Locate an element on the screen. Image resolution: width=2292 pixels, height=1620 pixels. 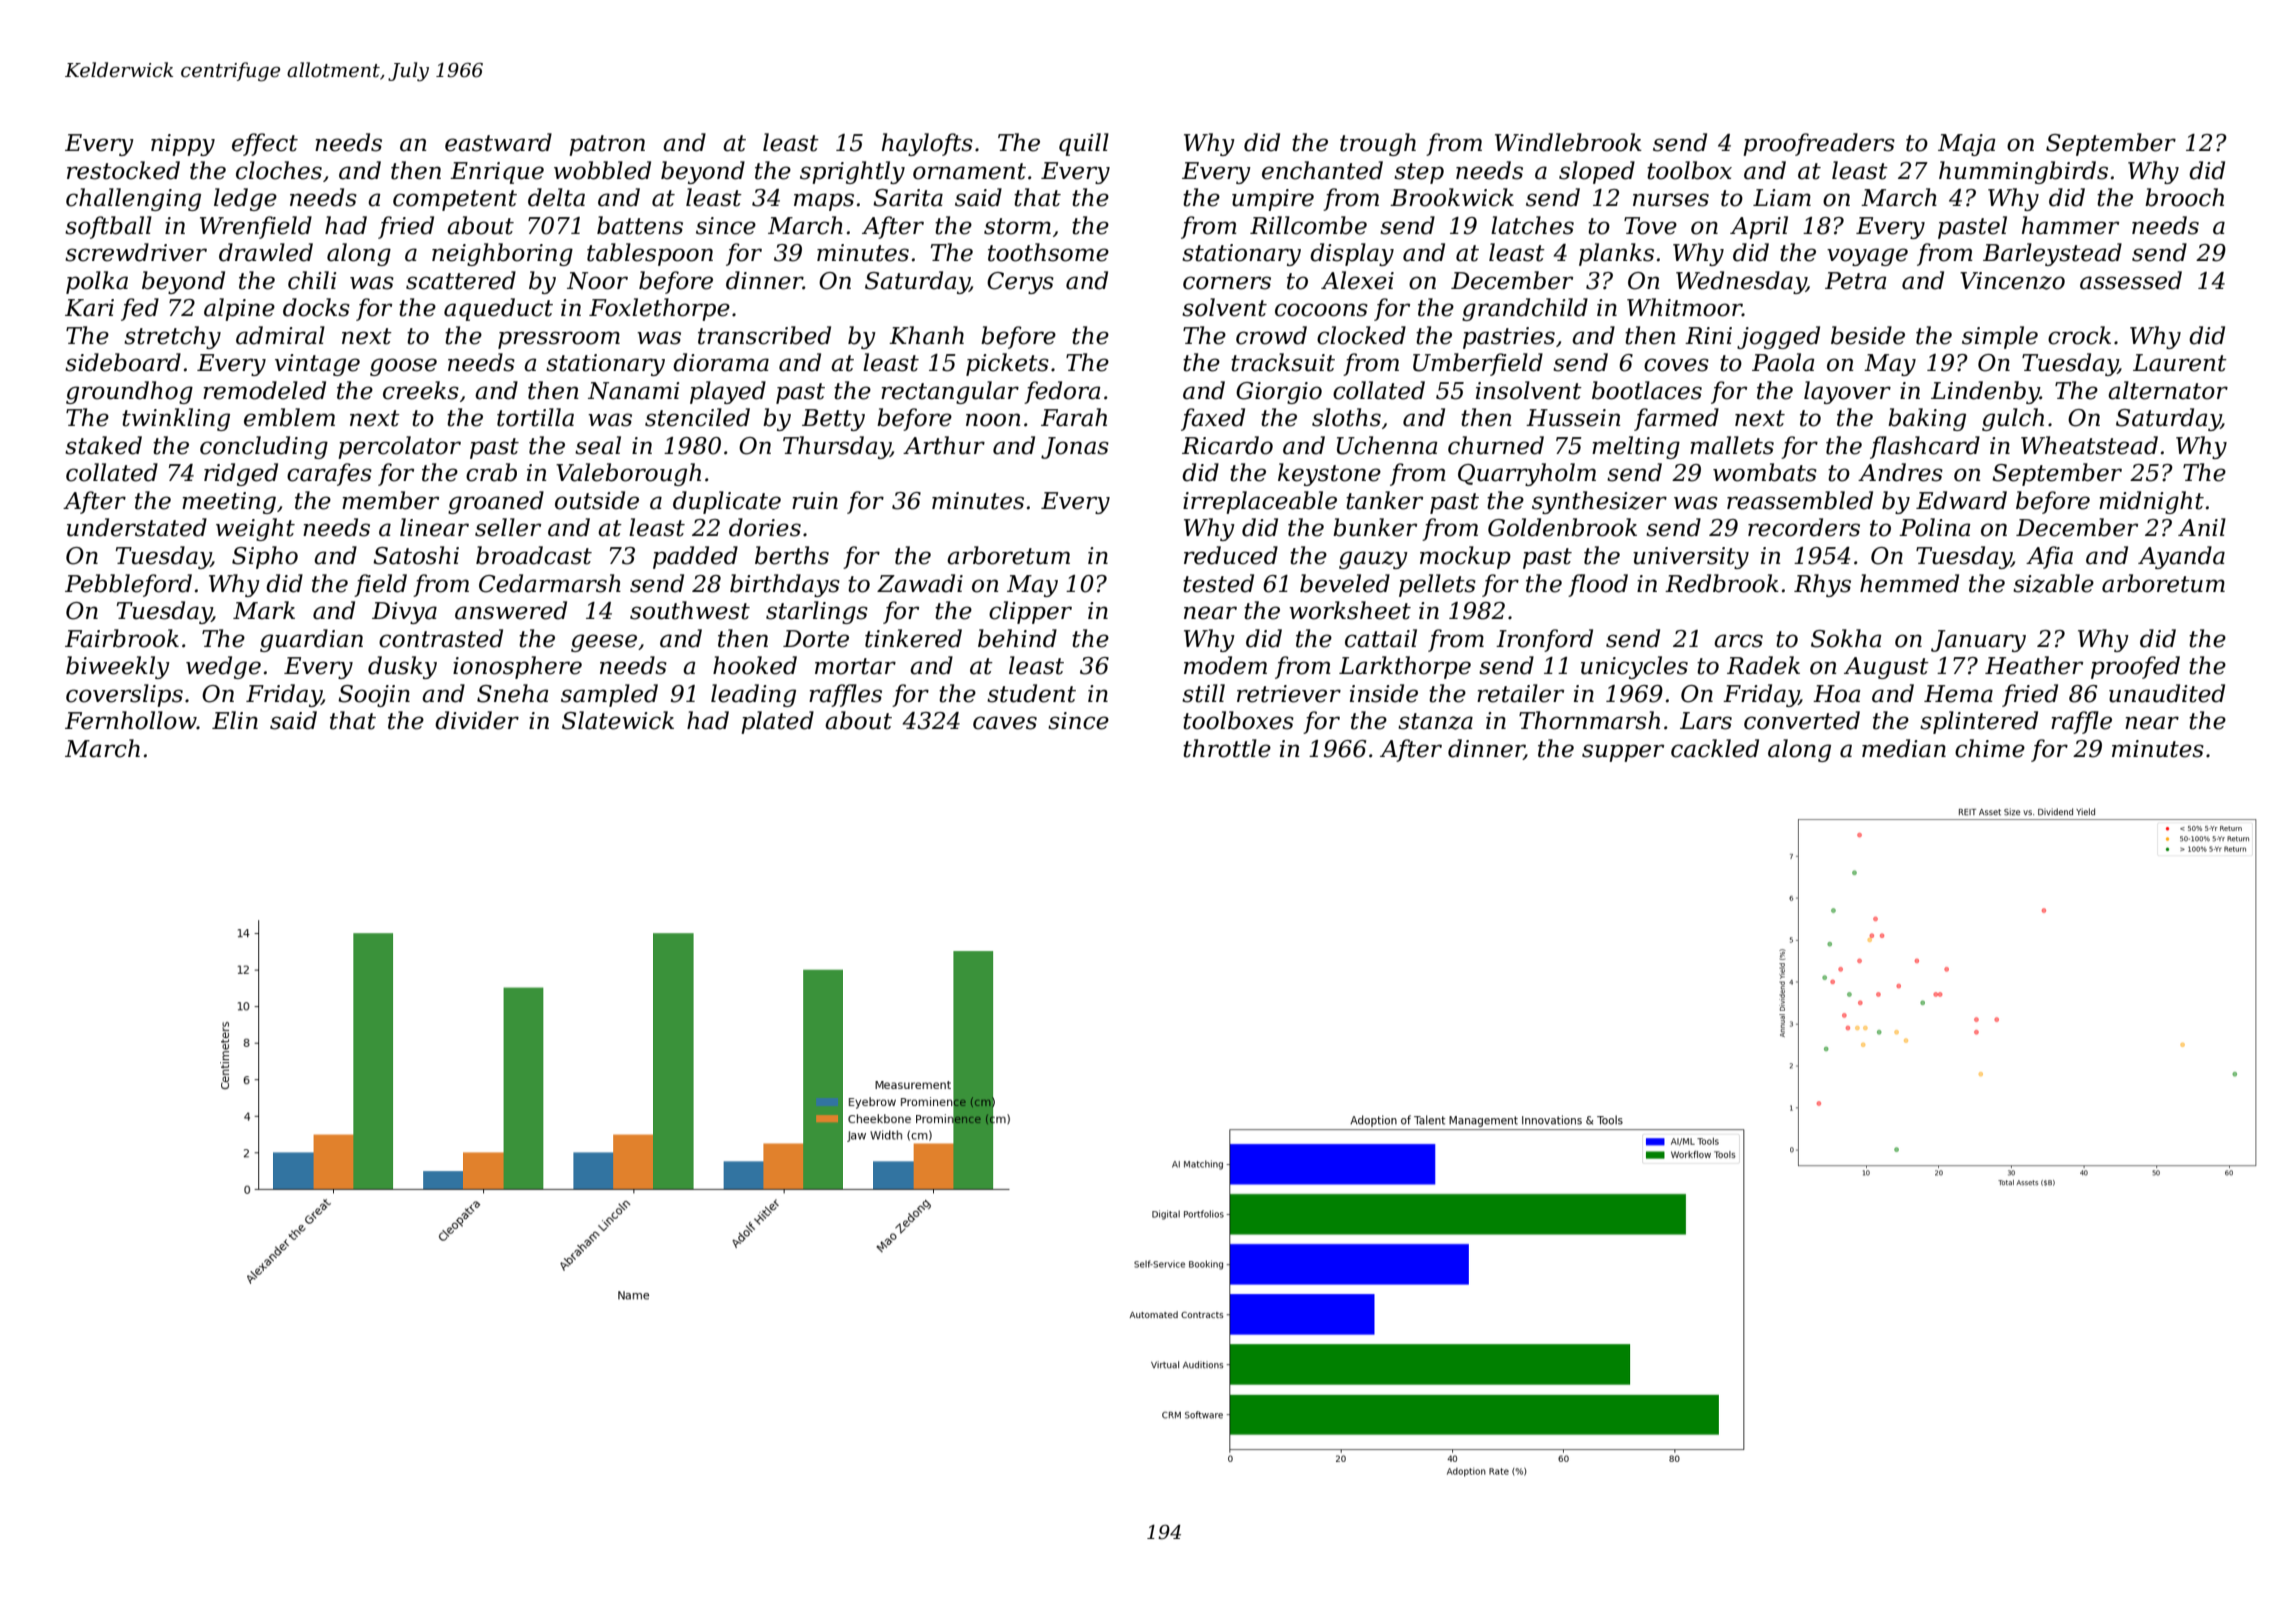
cackled is located at coordinates (1715, 748).
